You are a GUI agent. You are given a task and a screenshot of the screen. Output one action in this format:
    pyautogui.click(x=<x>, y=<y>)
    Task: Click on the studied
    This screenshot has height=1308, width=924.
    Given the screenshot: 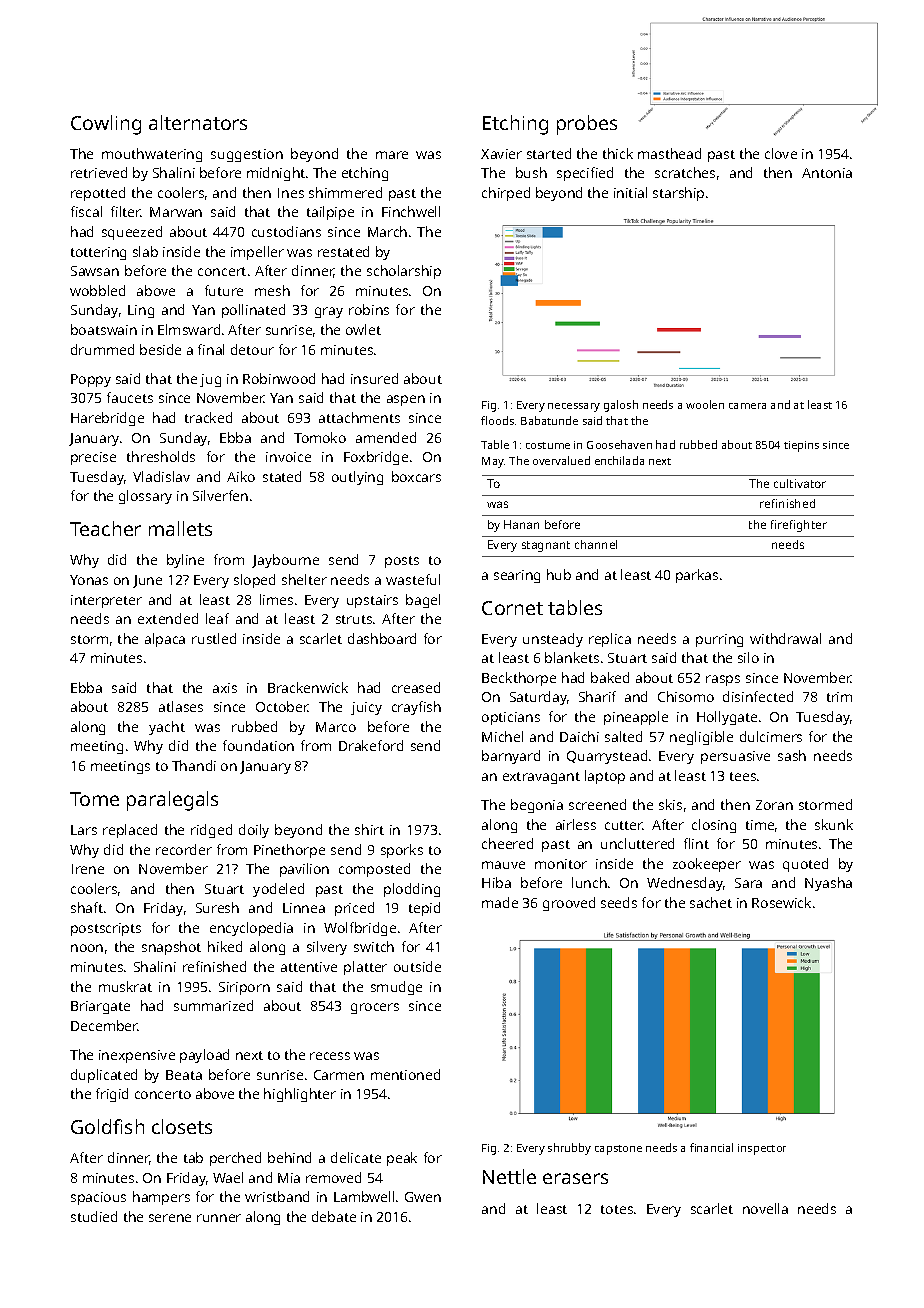 What is the action you would take?
    pyautogui.click(x=94, y=1216)
